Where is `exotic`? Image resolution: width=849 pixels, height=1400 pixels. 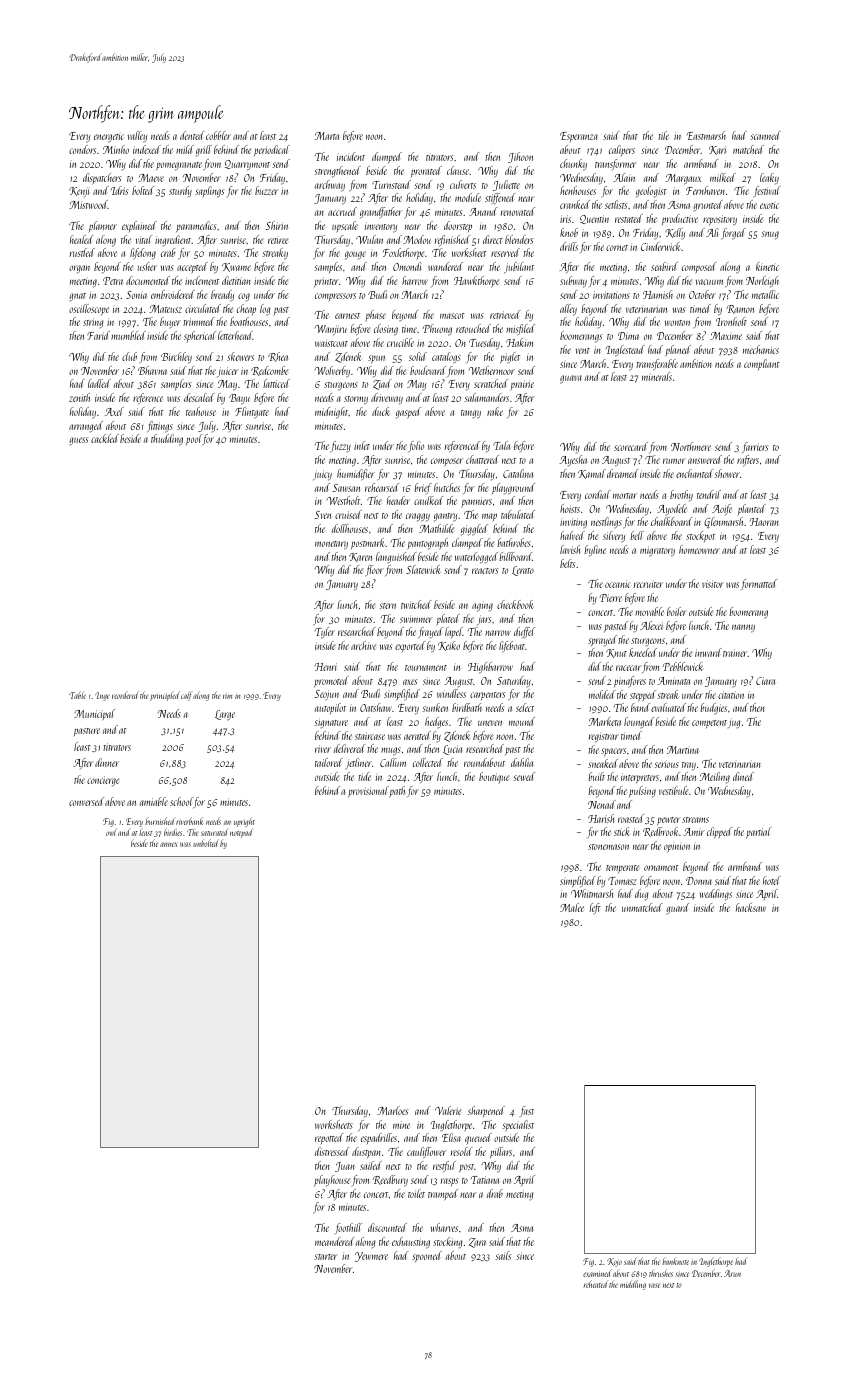 exotic is located at coordinates (769, 205).
